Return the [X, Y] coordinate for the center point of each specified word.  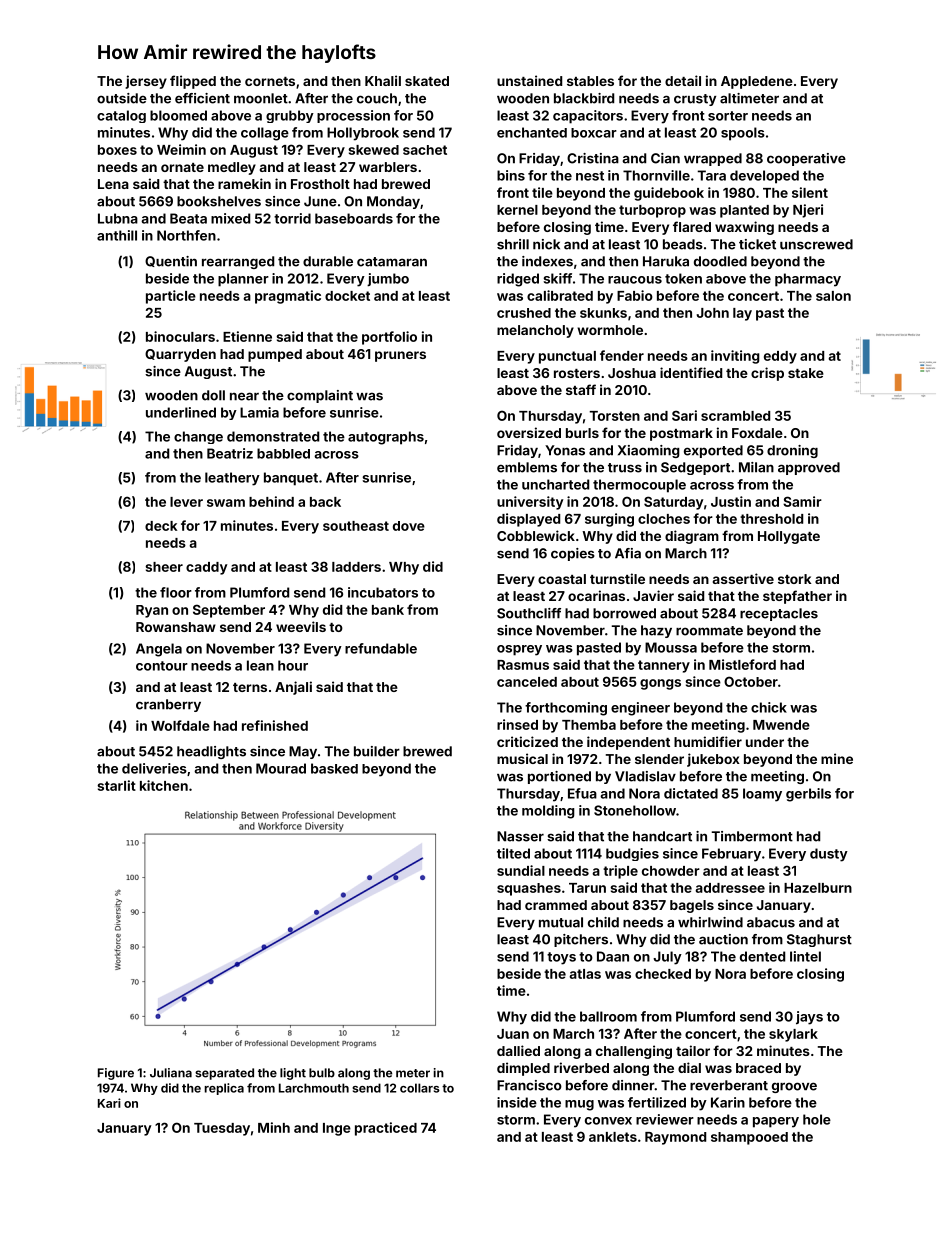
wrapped [713, 159]
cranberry [168, 705]
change [198, 437]
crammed [556, 905]
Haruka [666, 261]
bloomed [178, 115]
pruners [400, 356]
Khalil [383, 80]
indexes [547, 261]
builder [377, 751]
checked [663, 974]
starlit [116, 785]
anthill [117, 235]
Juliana [171, 1073]
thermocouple [639, 486]
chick [769, 707]
